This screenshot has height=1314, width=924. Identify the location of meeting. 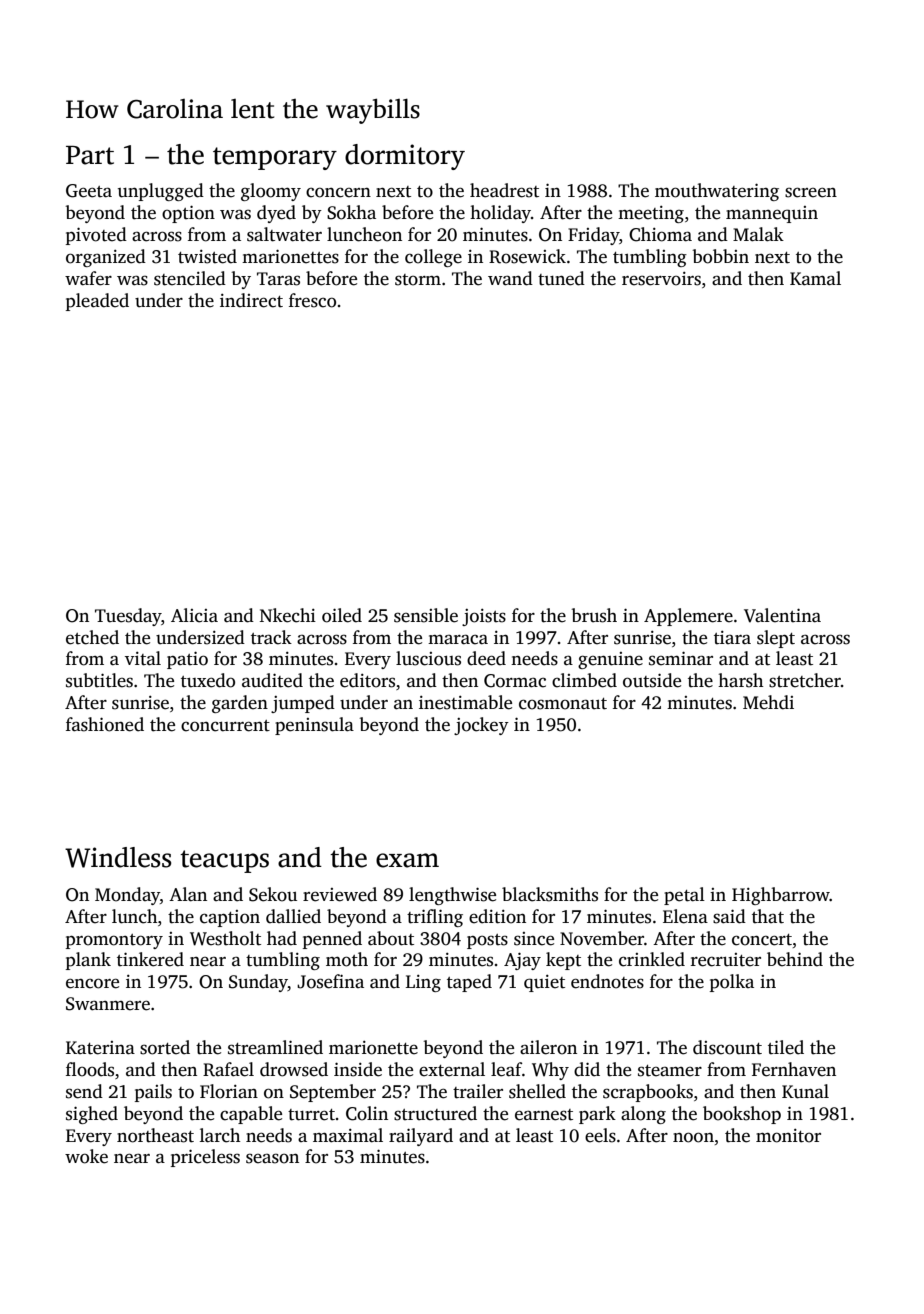
(651, 214).
